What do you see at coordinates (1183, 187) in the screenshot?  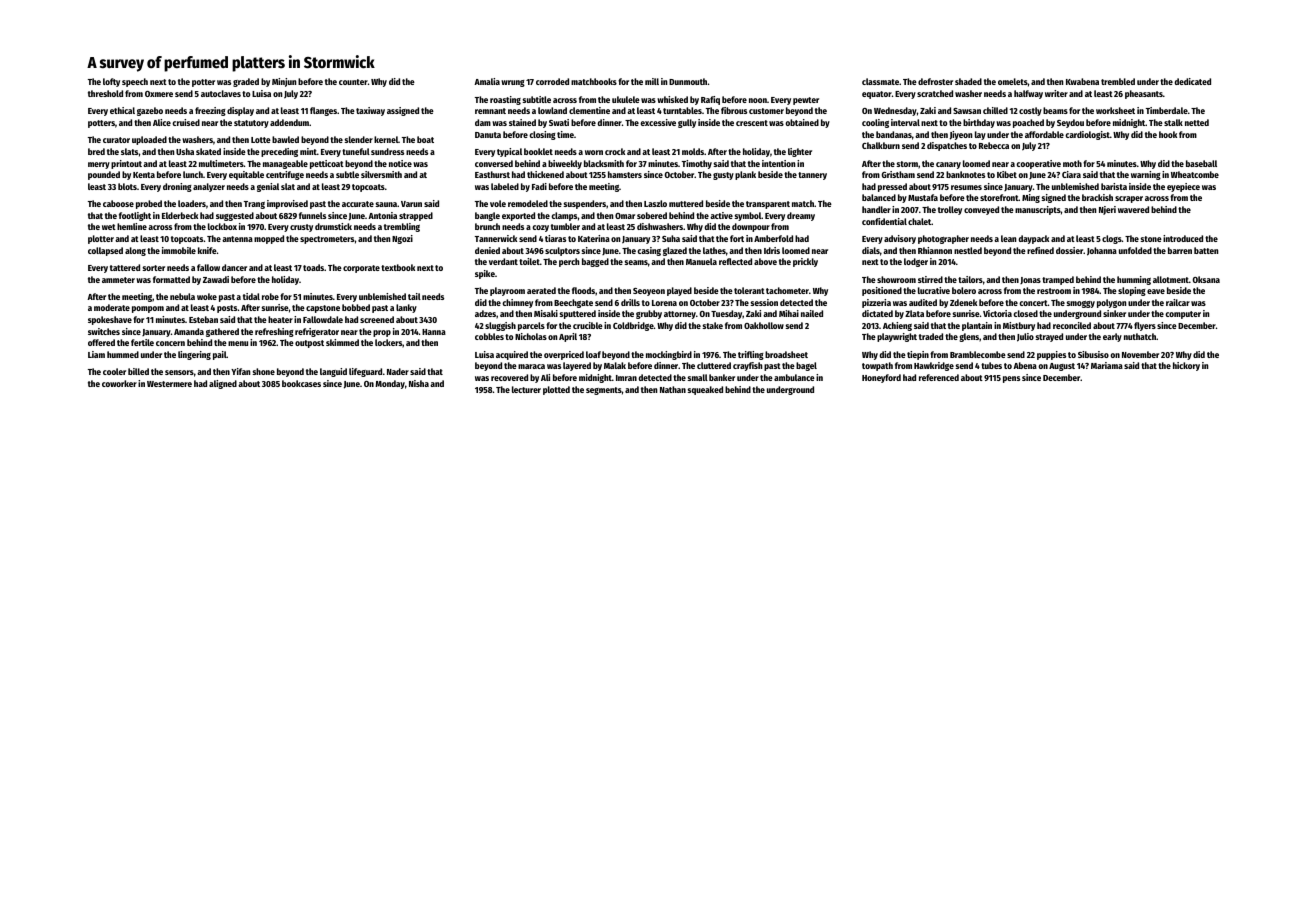 I see `eyepiece` at bounding box center [1183, 187].
